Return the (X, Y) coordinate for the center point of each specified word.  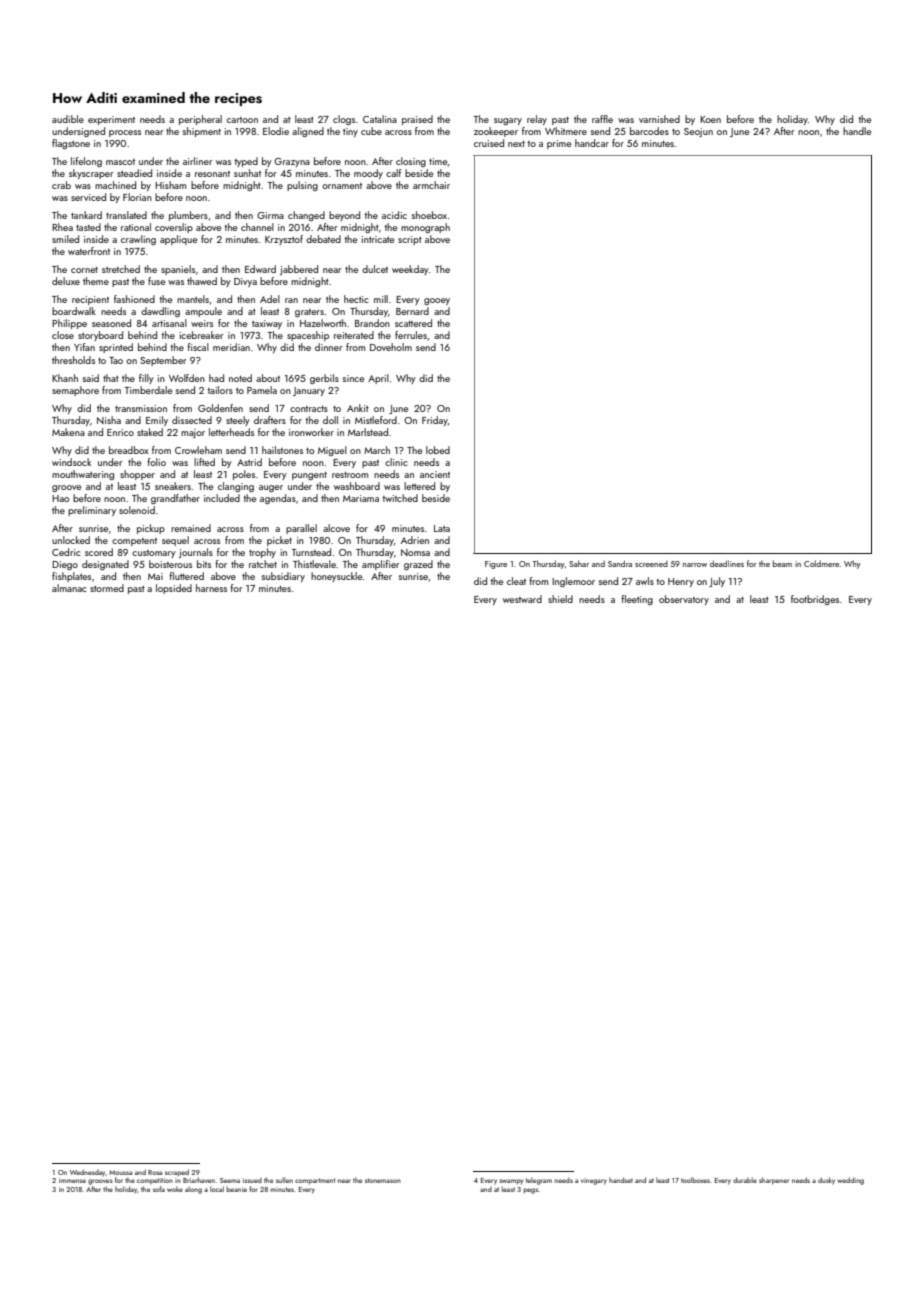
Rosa (155, 1172)
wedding (850, 1181)
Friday (435, 421)
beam (782, 563)
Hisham (170, 185)
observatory (684, 600)
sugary (508, 121)
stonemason (383, 1180)
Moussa (120, 1172)
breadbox (129, 450)
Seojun (698, 132)
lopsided (174, 589)
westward (522, 599)
